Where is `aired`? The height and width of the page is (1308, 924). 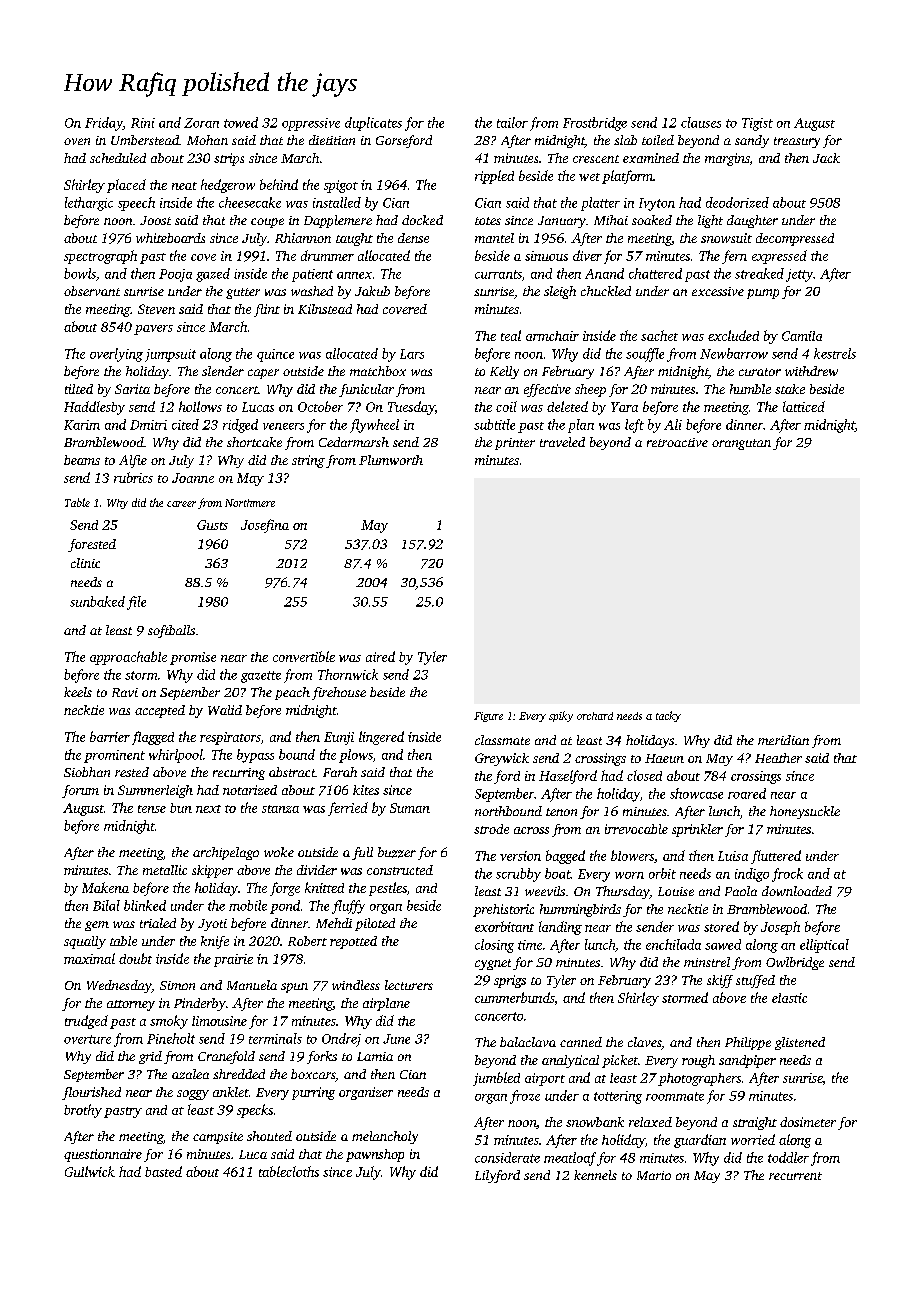
aired is located at coordinates (380, 656).
